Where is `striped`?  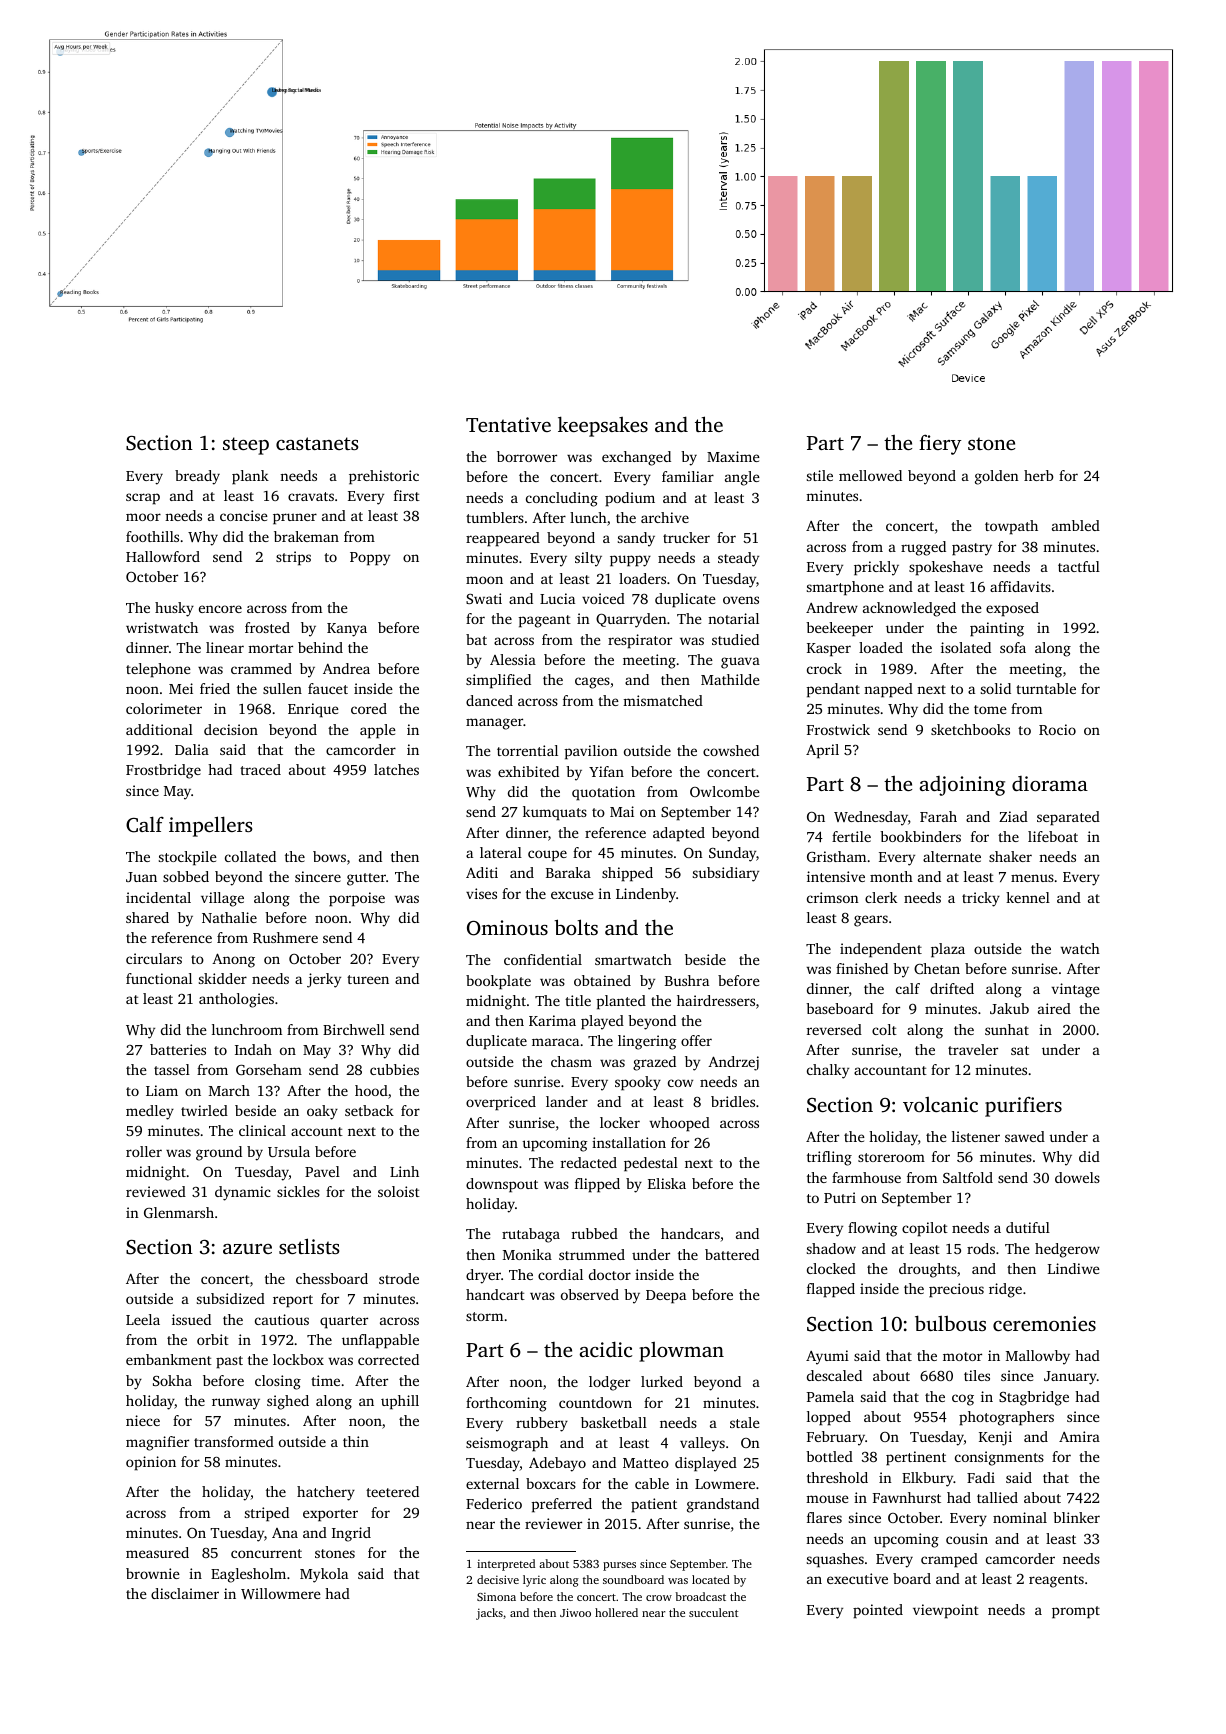
striped is located at coordinates (267, 1514).
